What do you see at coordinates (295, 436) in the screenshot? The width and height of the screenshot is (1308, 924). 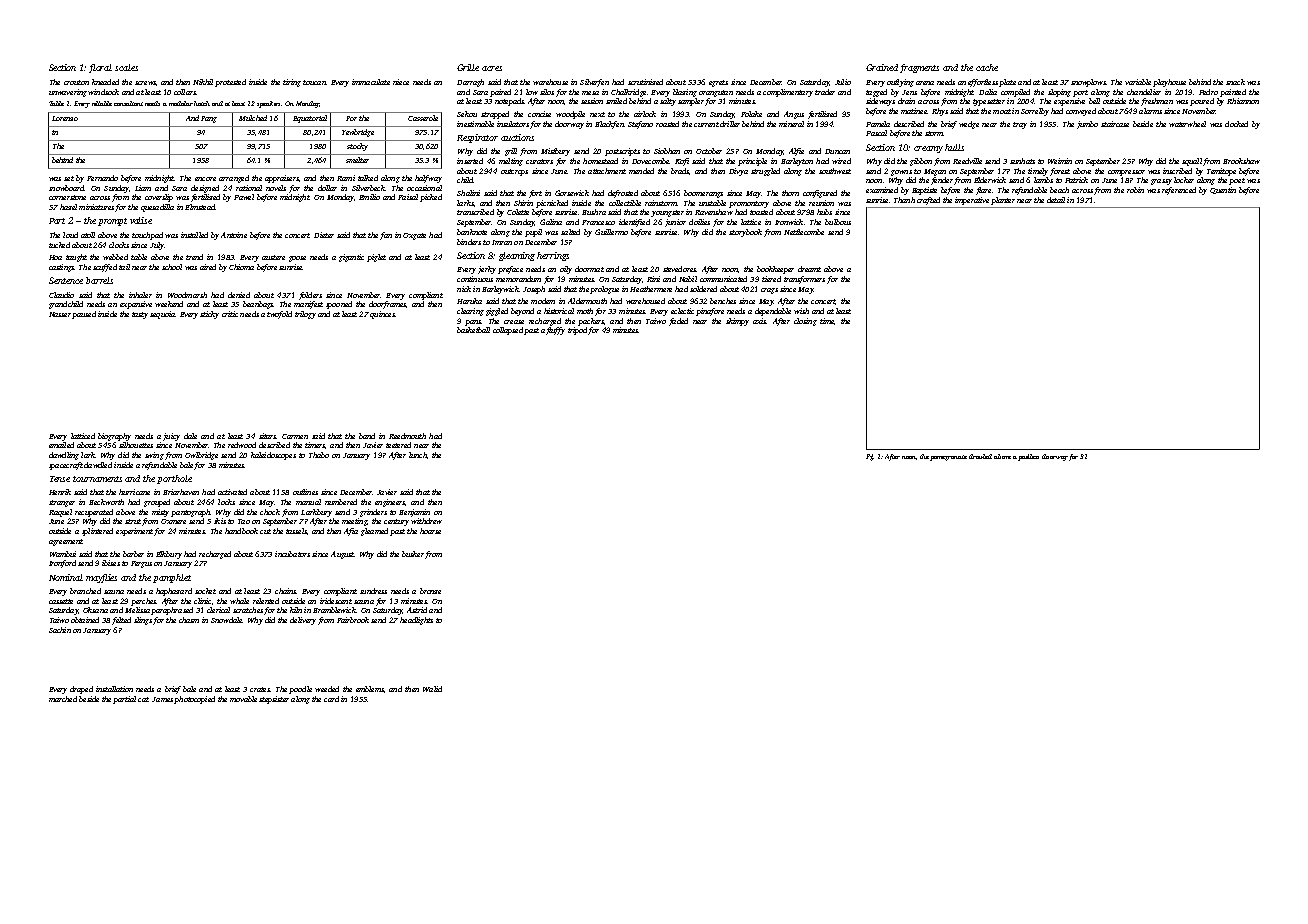 I see `Carmen` at bounding box center [295, 436].
